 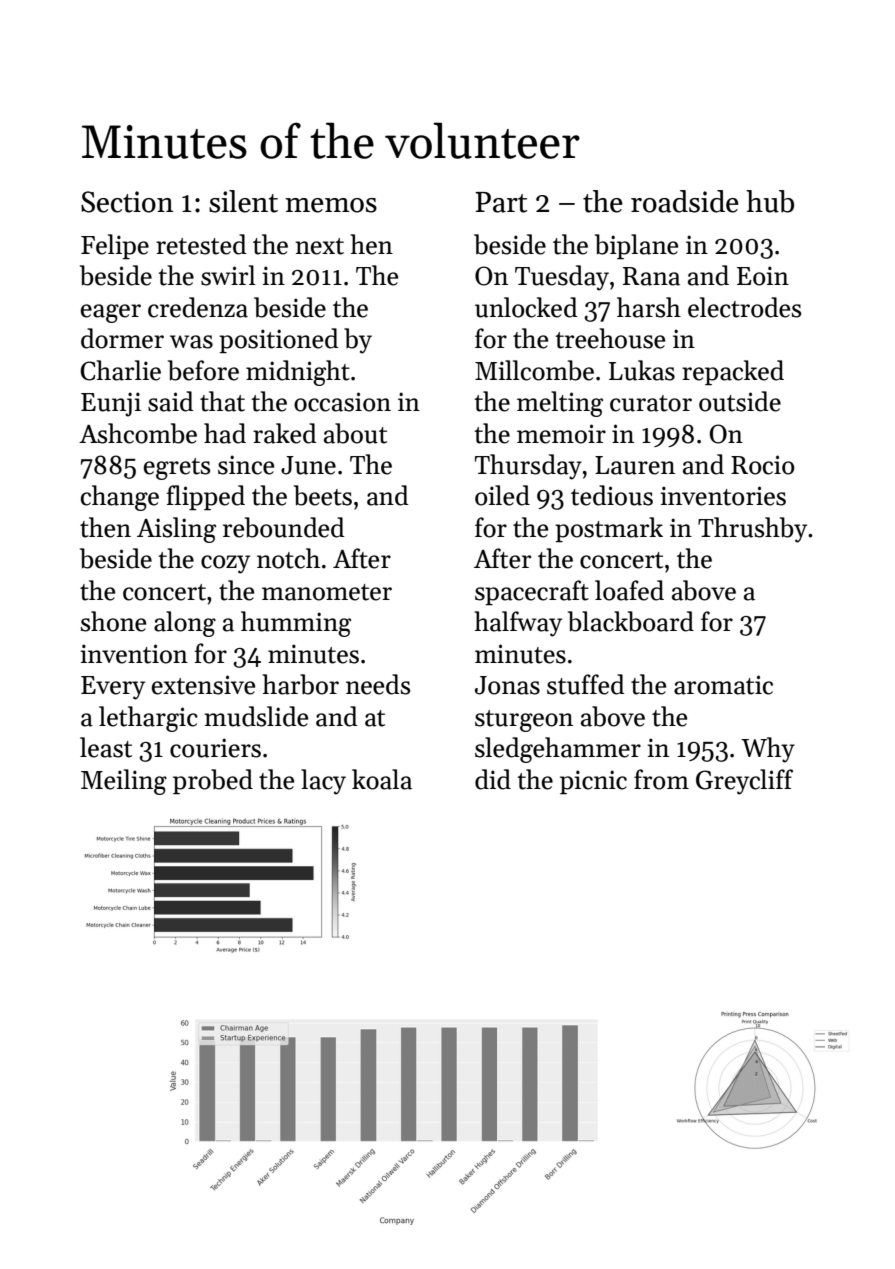 What do you see at coordinates (215, 748) in the screenshot?
I see `couriers` at bounding box center [215, 748].
